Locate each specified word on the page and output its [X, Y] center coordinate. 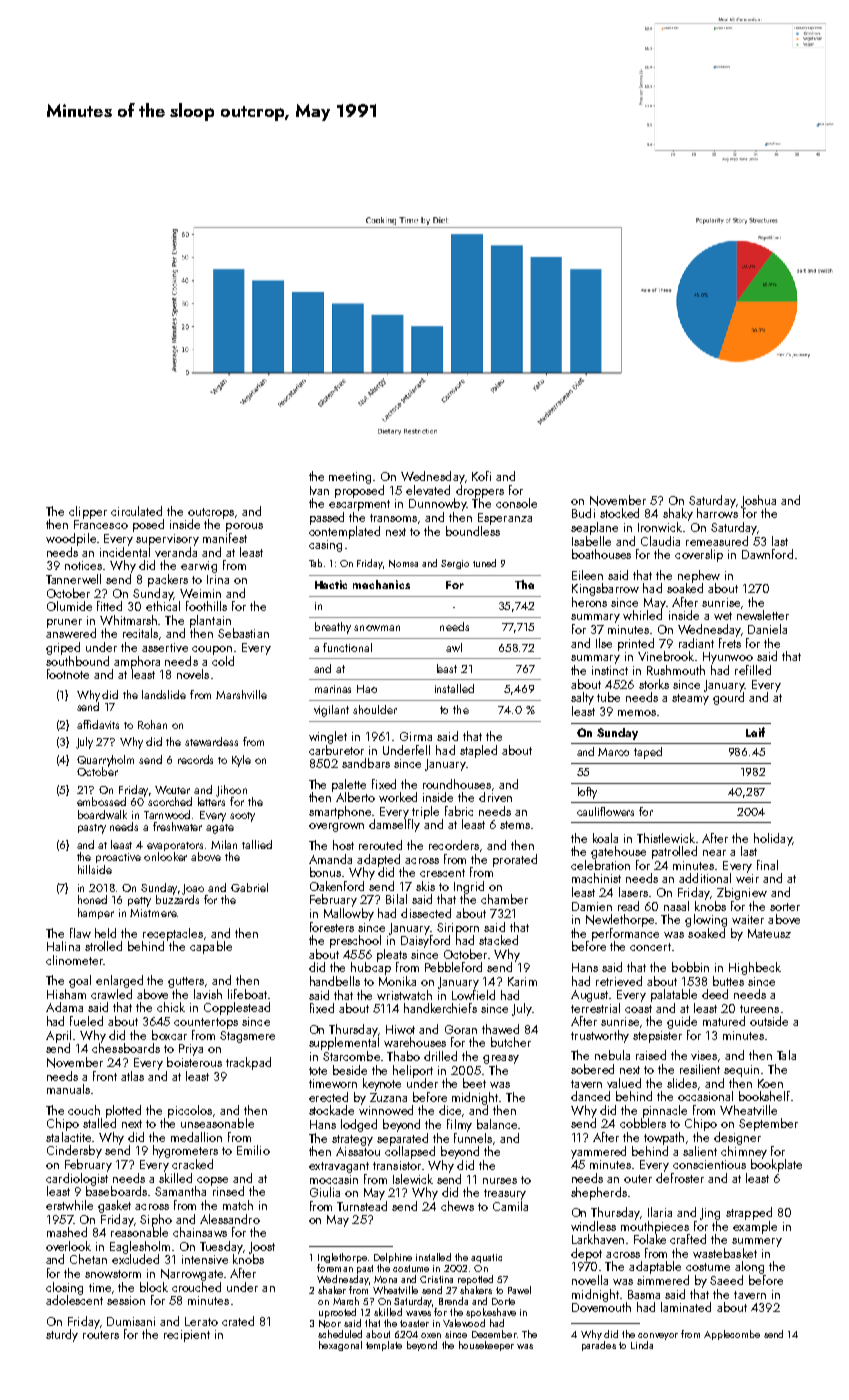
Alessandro [230, 1219]
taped [648, 753]
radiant [696, 643]
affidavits [98, 724]
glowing [706, 920]
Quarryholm [105, 761]
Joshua [758, 501]
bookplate [776, 1165]
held [105, 933]
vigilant [331, 711]
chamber [504, 899]
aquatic [486, 1258]
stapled [478, 751]
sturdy [62, 1335]
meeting [350, 478]
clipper [88, 512]
